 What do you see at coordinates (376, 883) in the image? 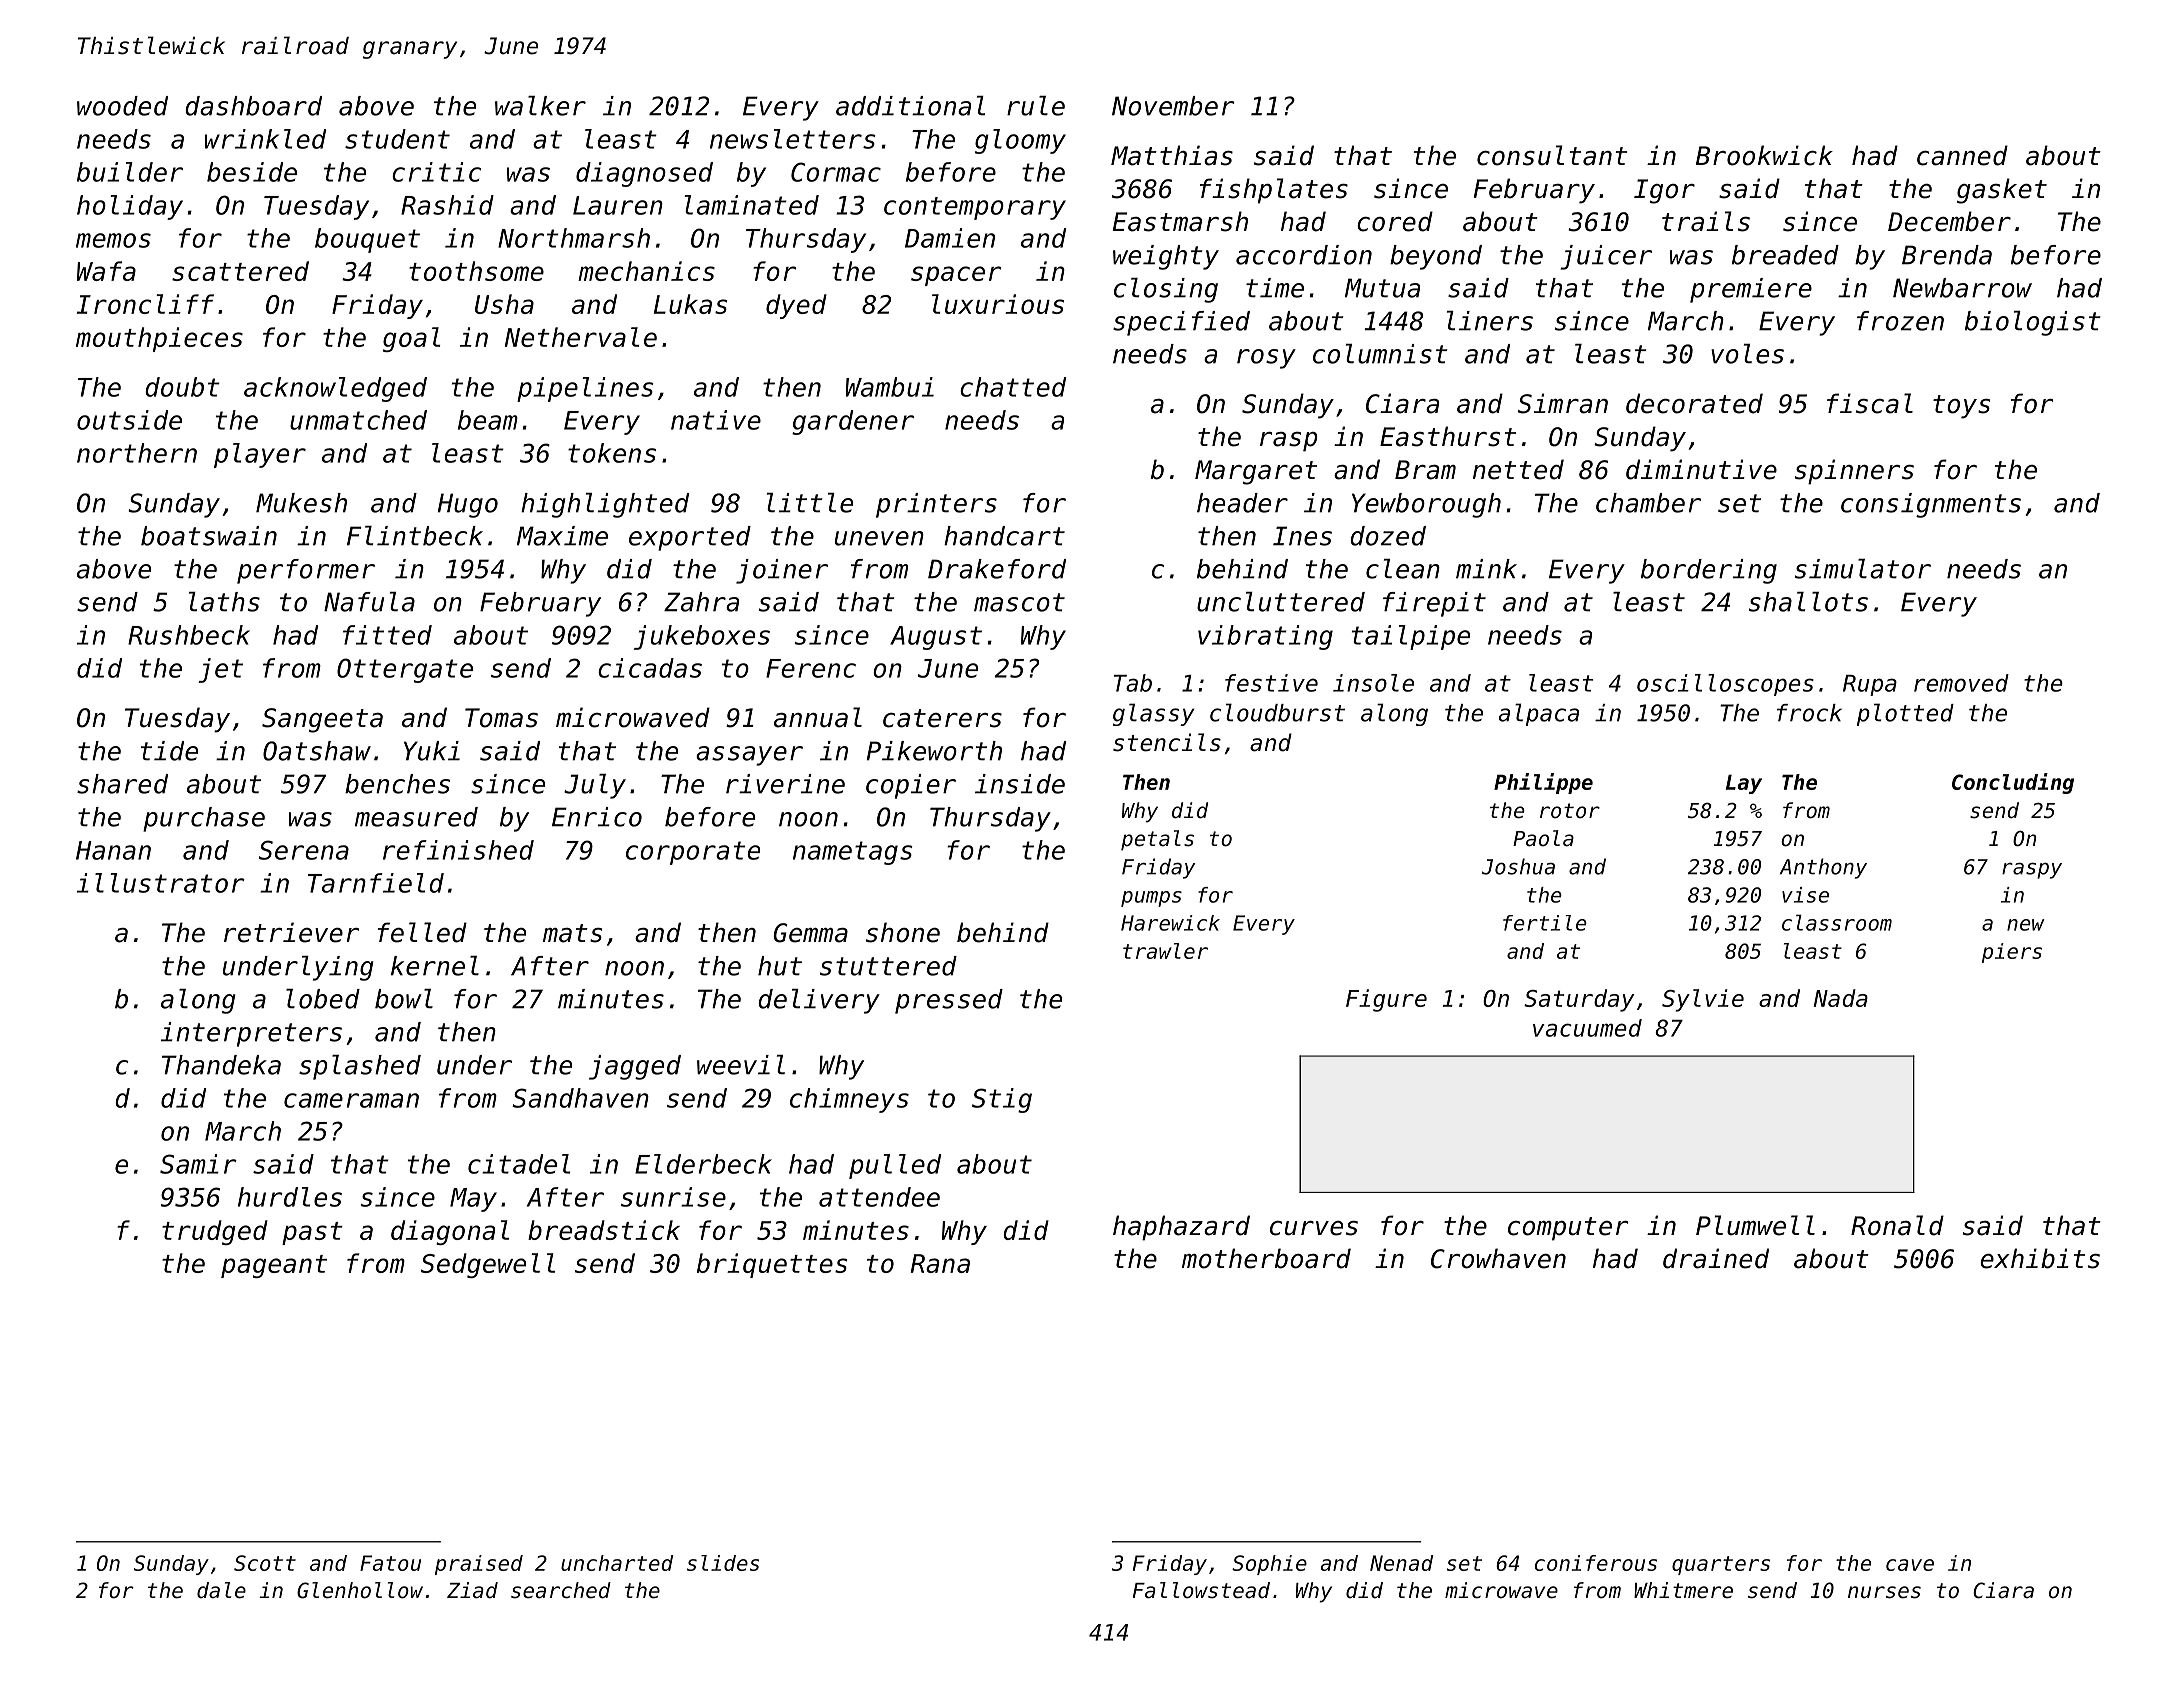
I see `Tarnfield` at bounding box center [376, 883].
